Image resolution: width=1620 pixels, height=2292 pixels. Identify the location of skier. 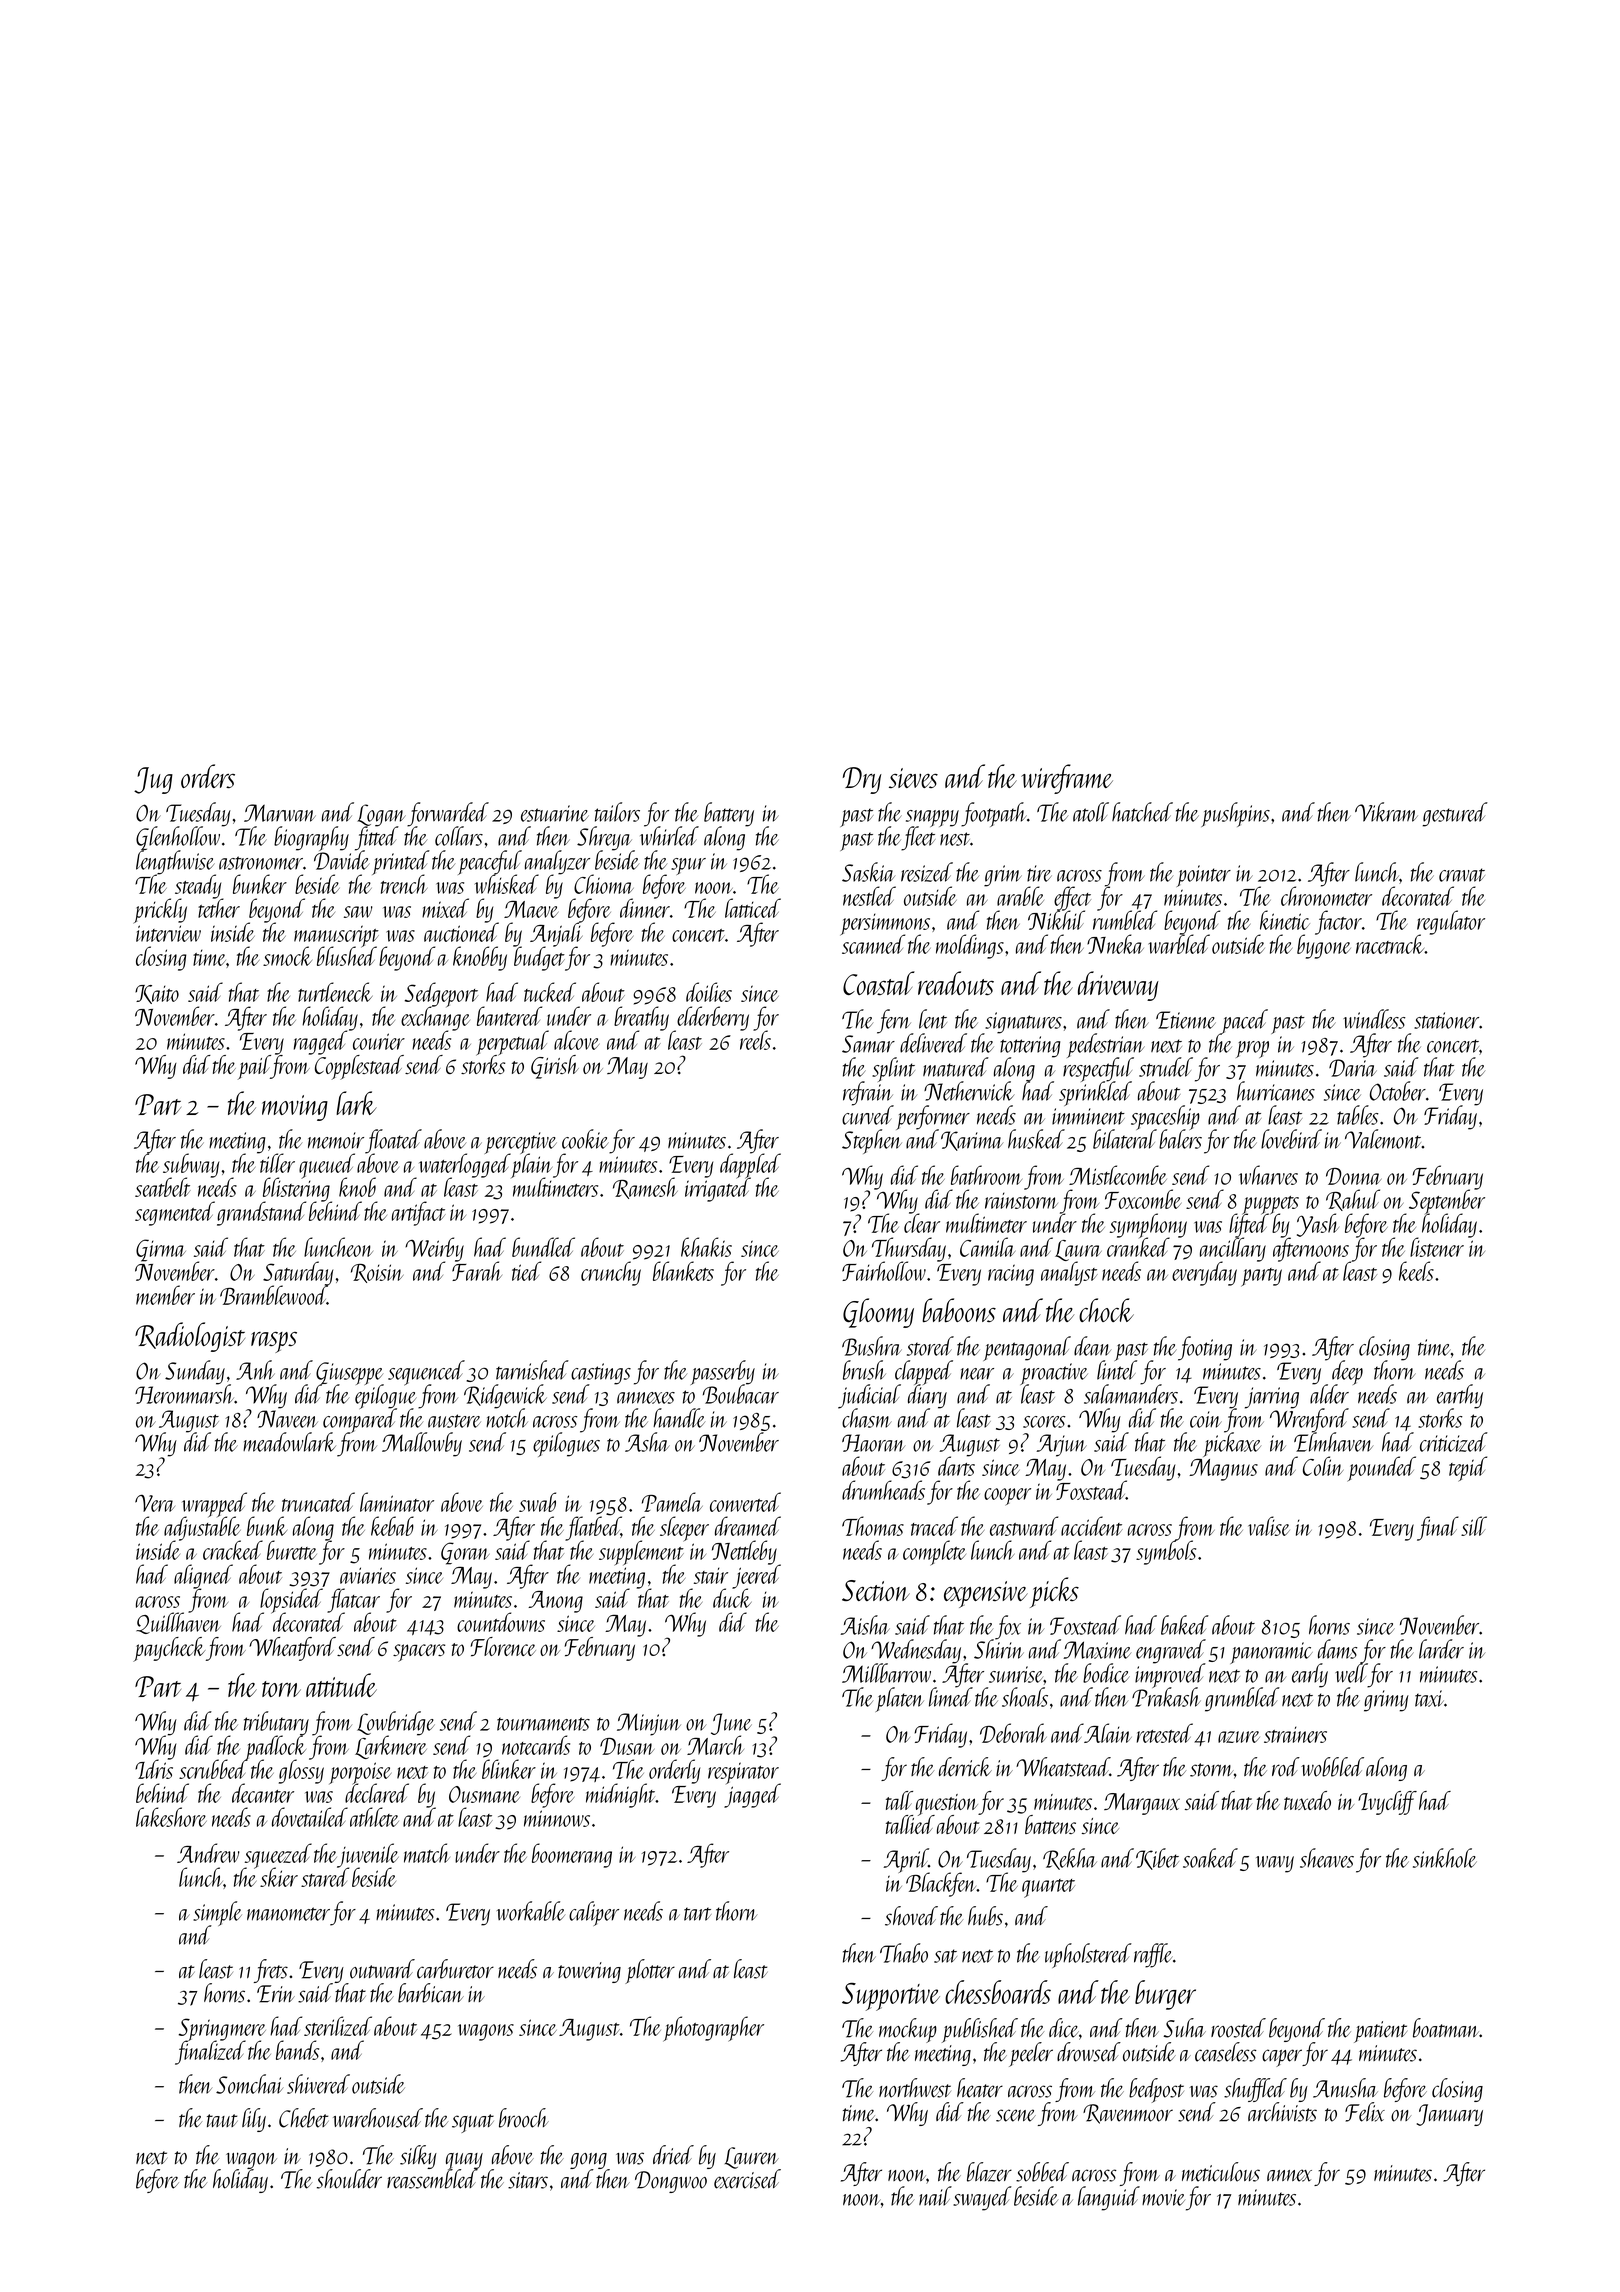
(279, 1877).
